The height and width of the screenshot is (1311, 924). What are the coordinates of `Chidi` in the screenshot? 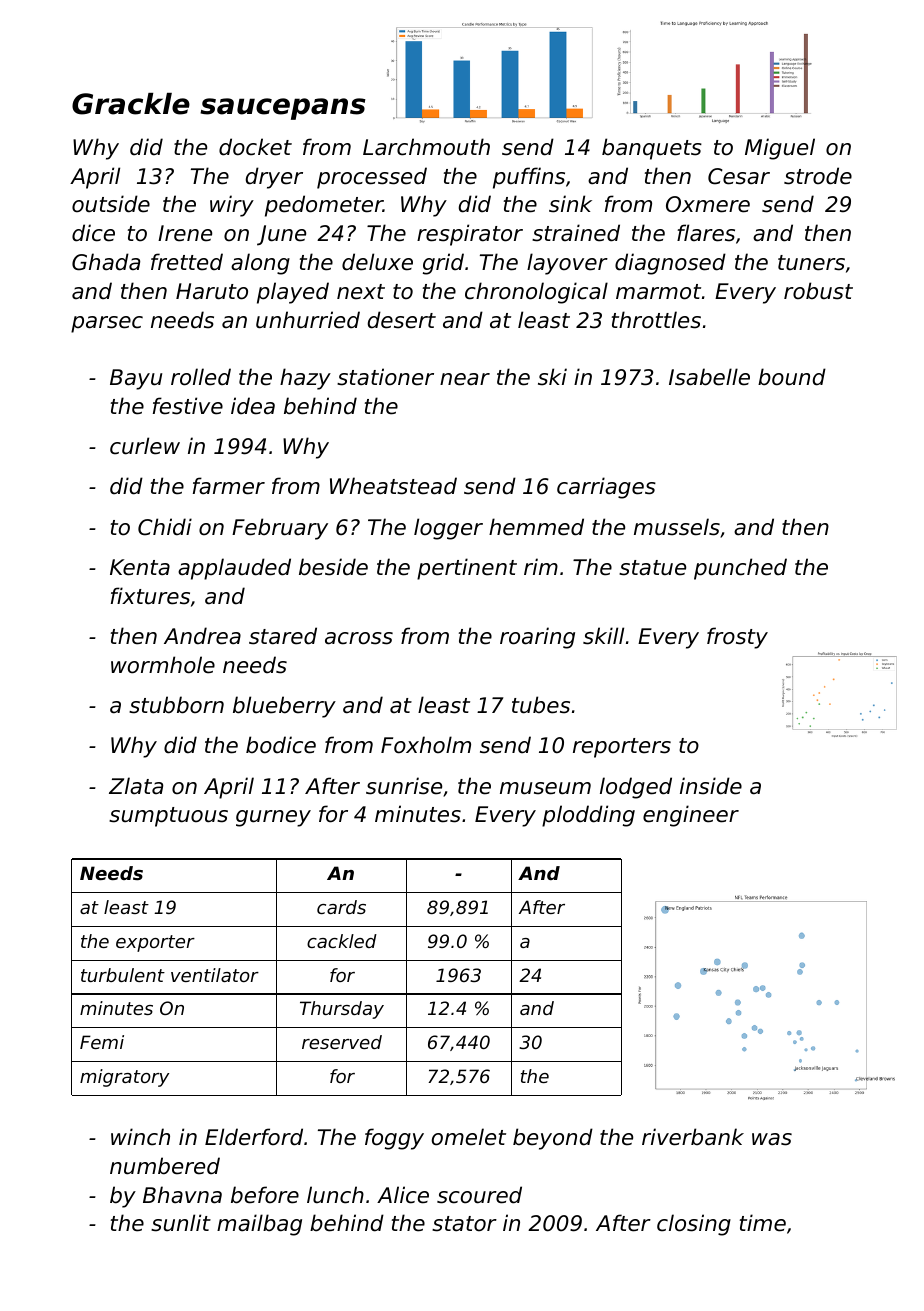 It's located at (165, 527).
